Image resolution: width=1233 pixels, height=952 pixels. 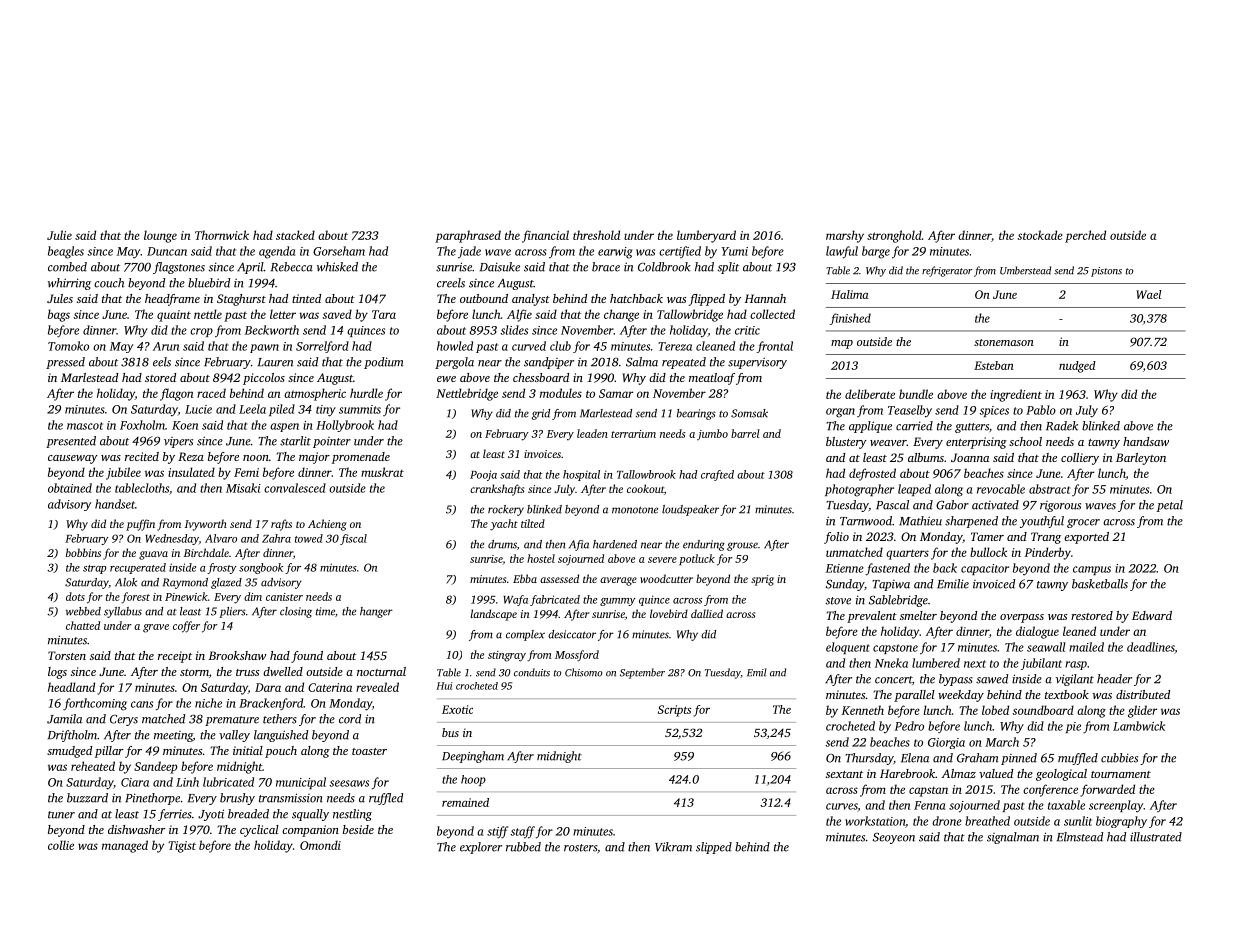 I want to click on Misaki, so click(x=243, y=488).
